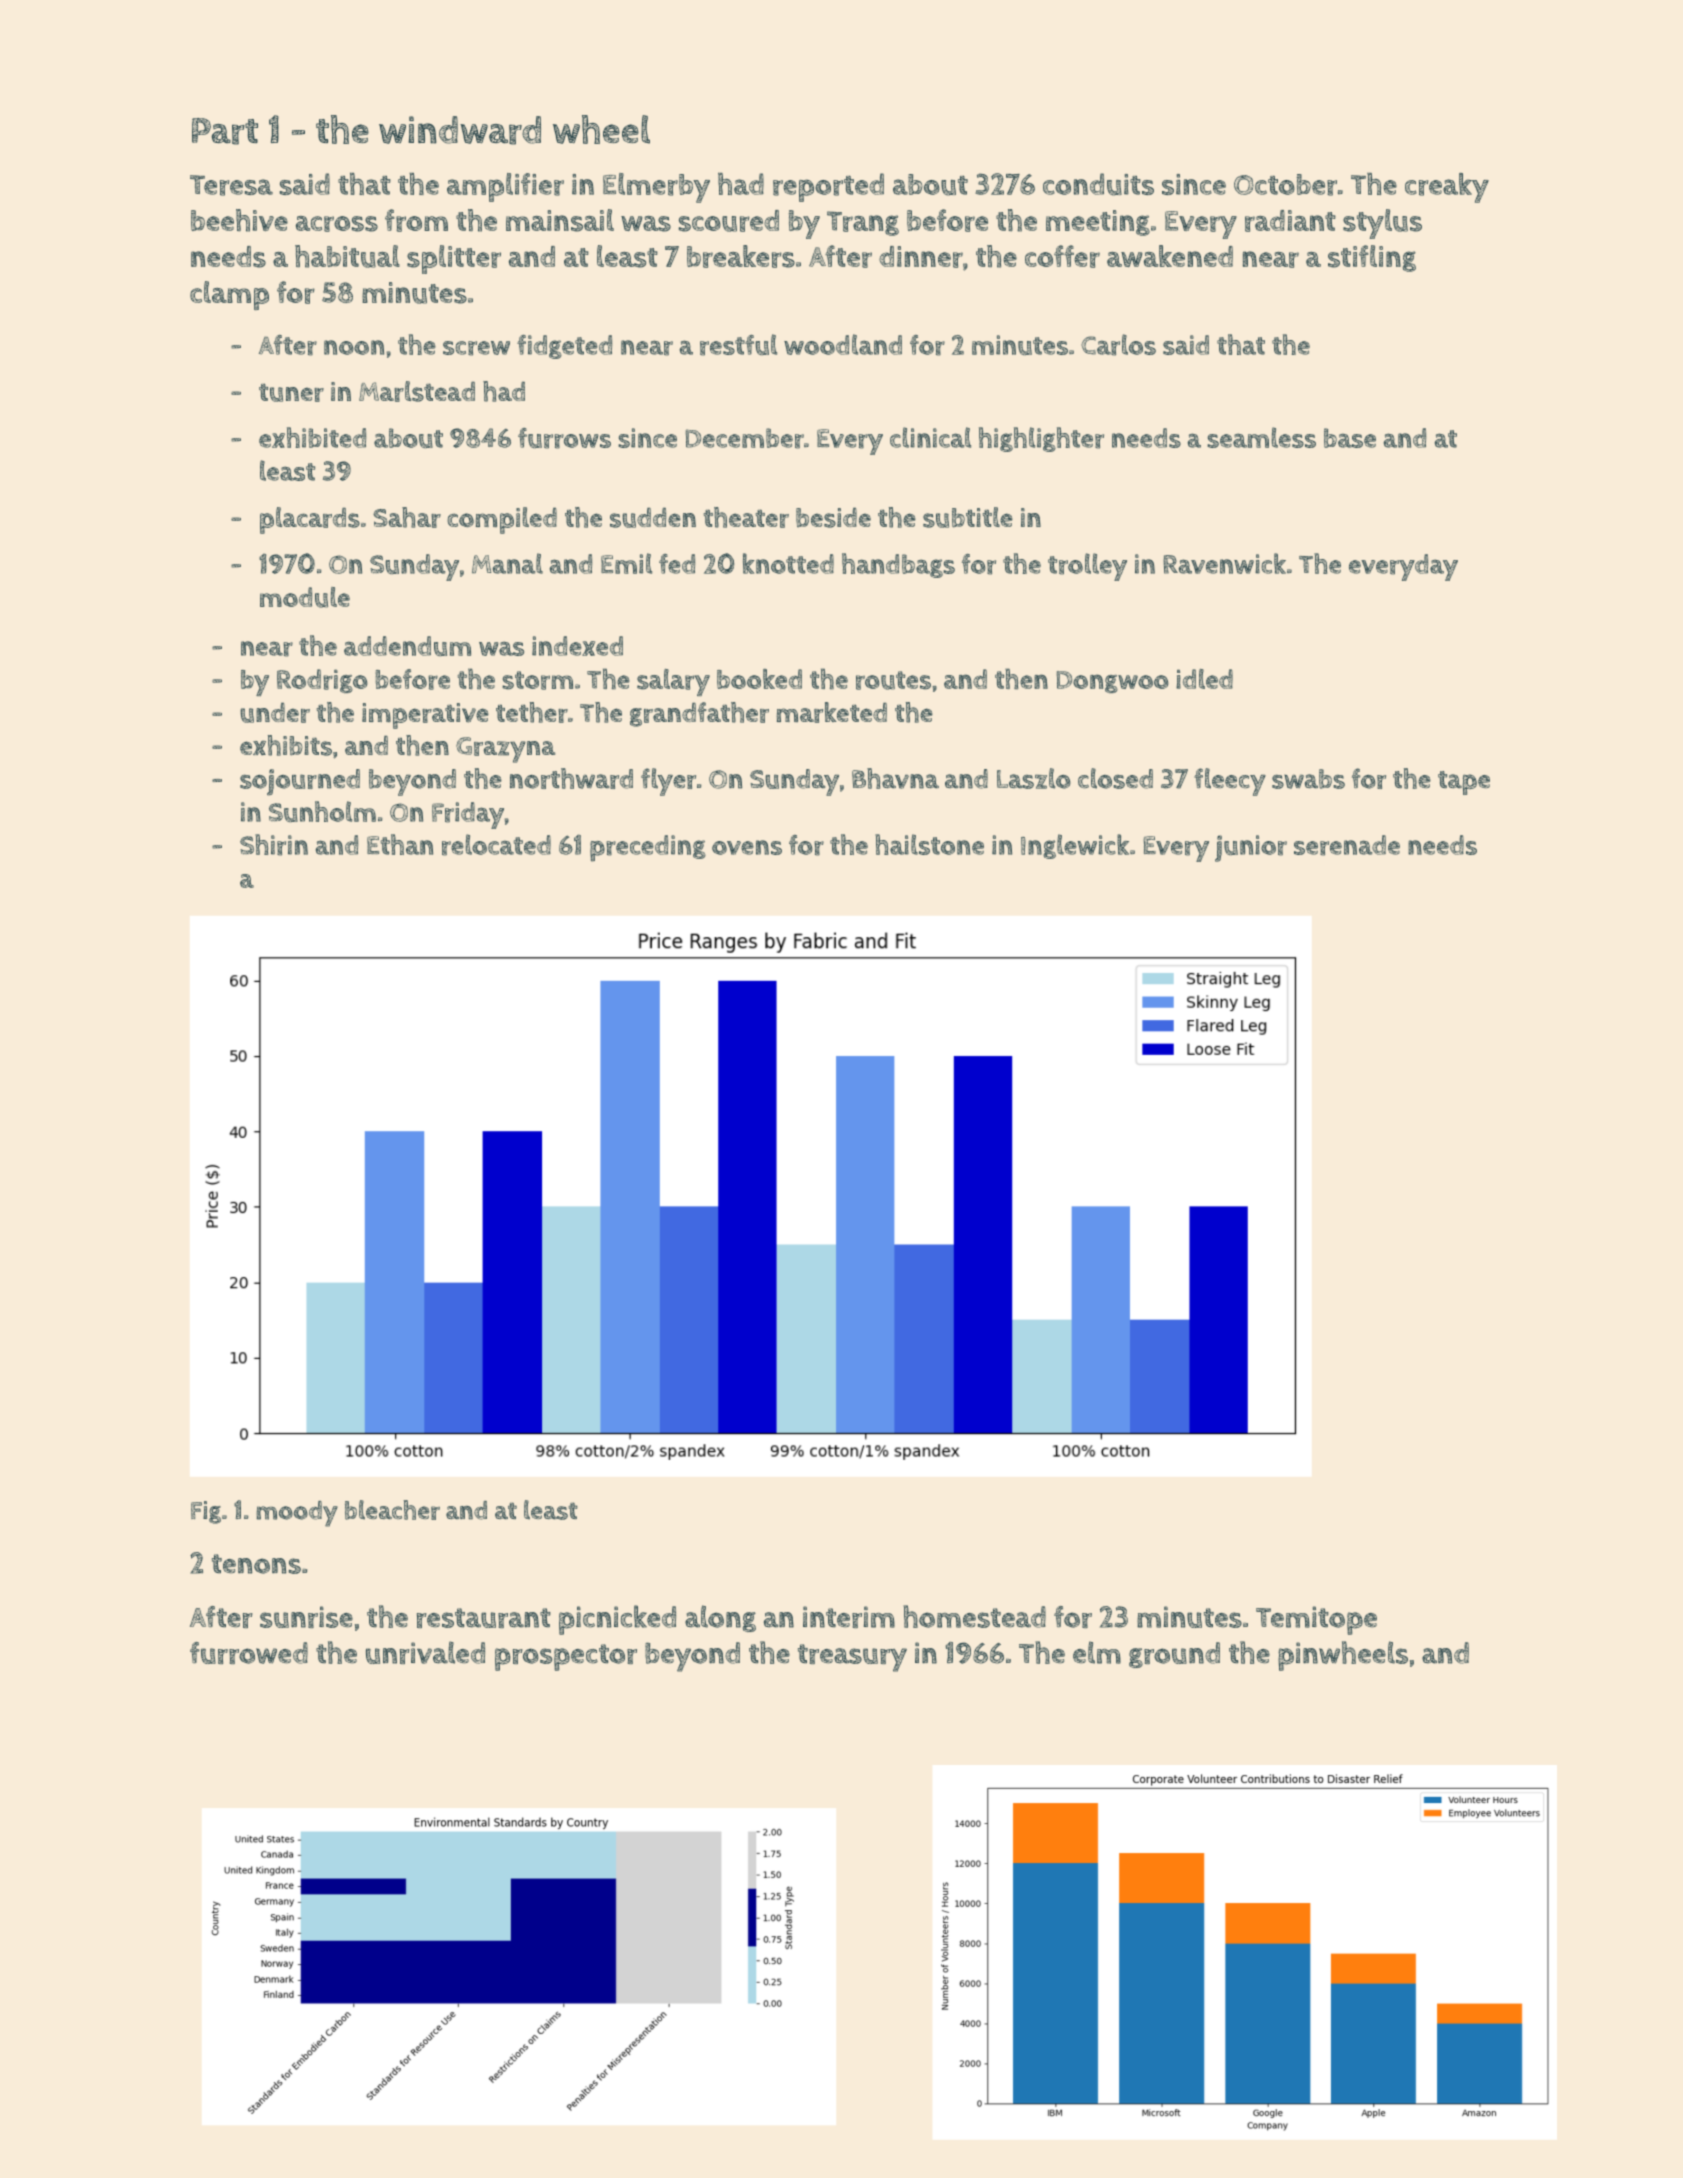 The image size is (1683, 2178). What do you see at coordinates (507, 563) in the page?
I see `Manal` at bounding box center [507, 563].
